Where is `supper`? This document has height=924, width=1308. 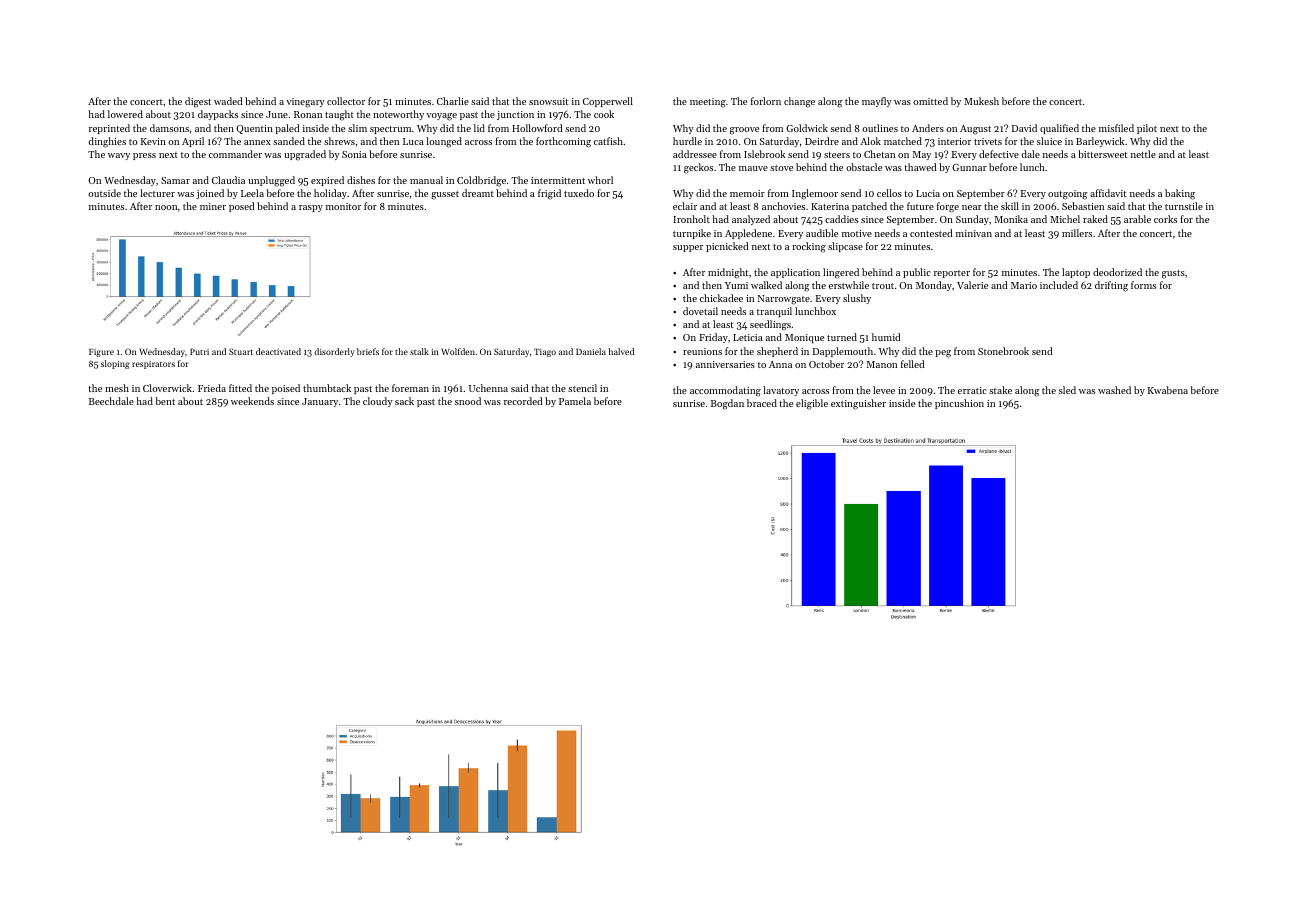 supper is located at coordinates (688, 248).
